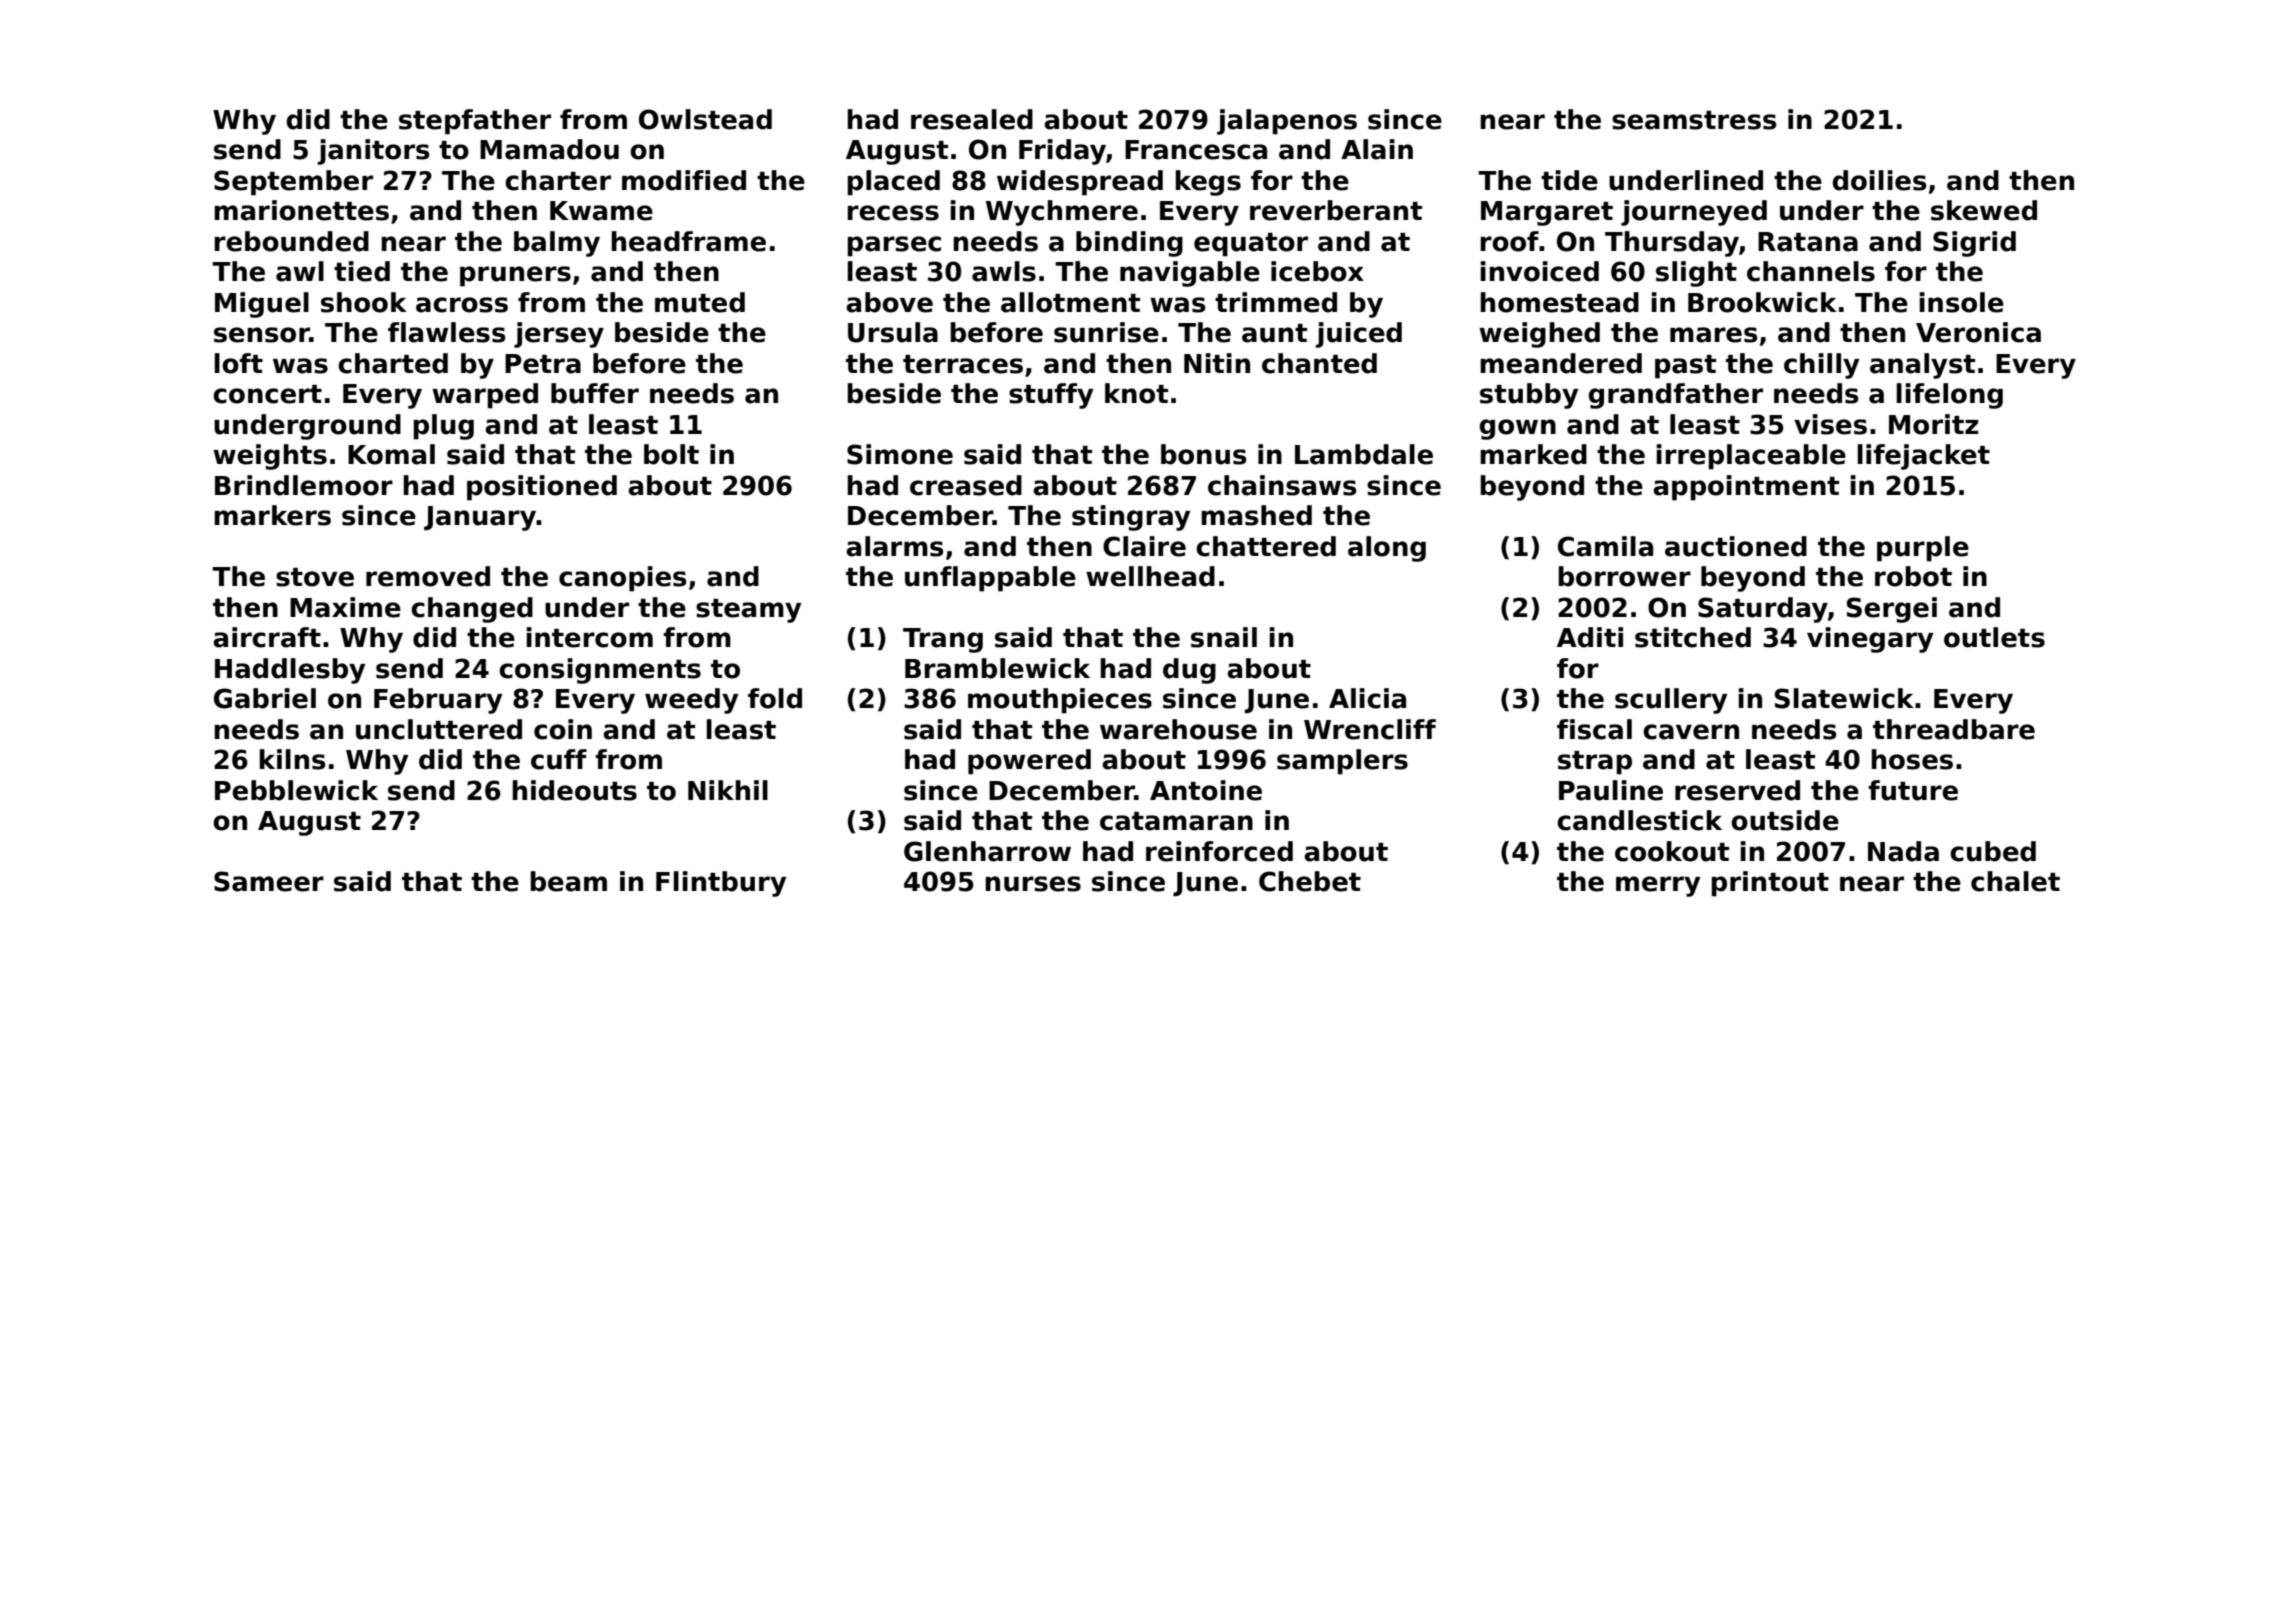 This screenshot has width=2292, height=1620. I want to click on seamstress, so click(1694, 120).
